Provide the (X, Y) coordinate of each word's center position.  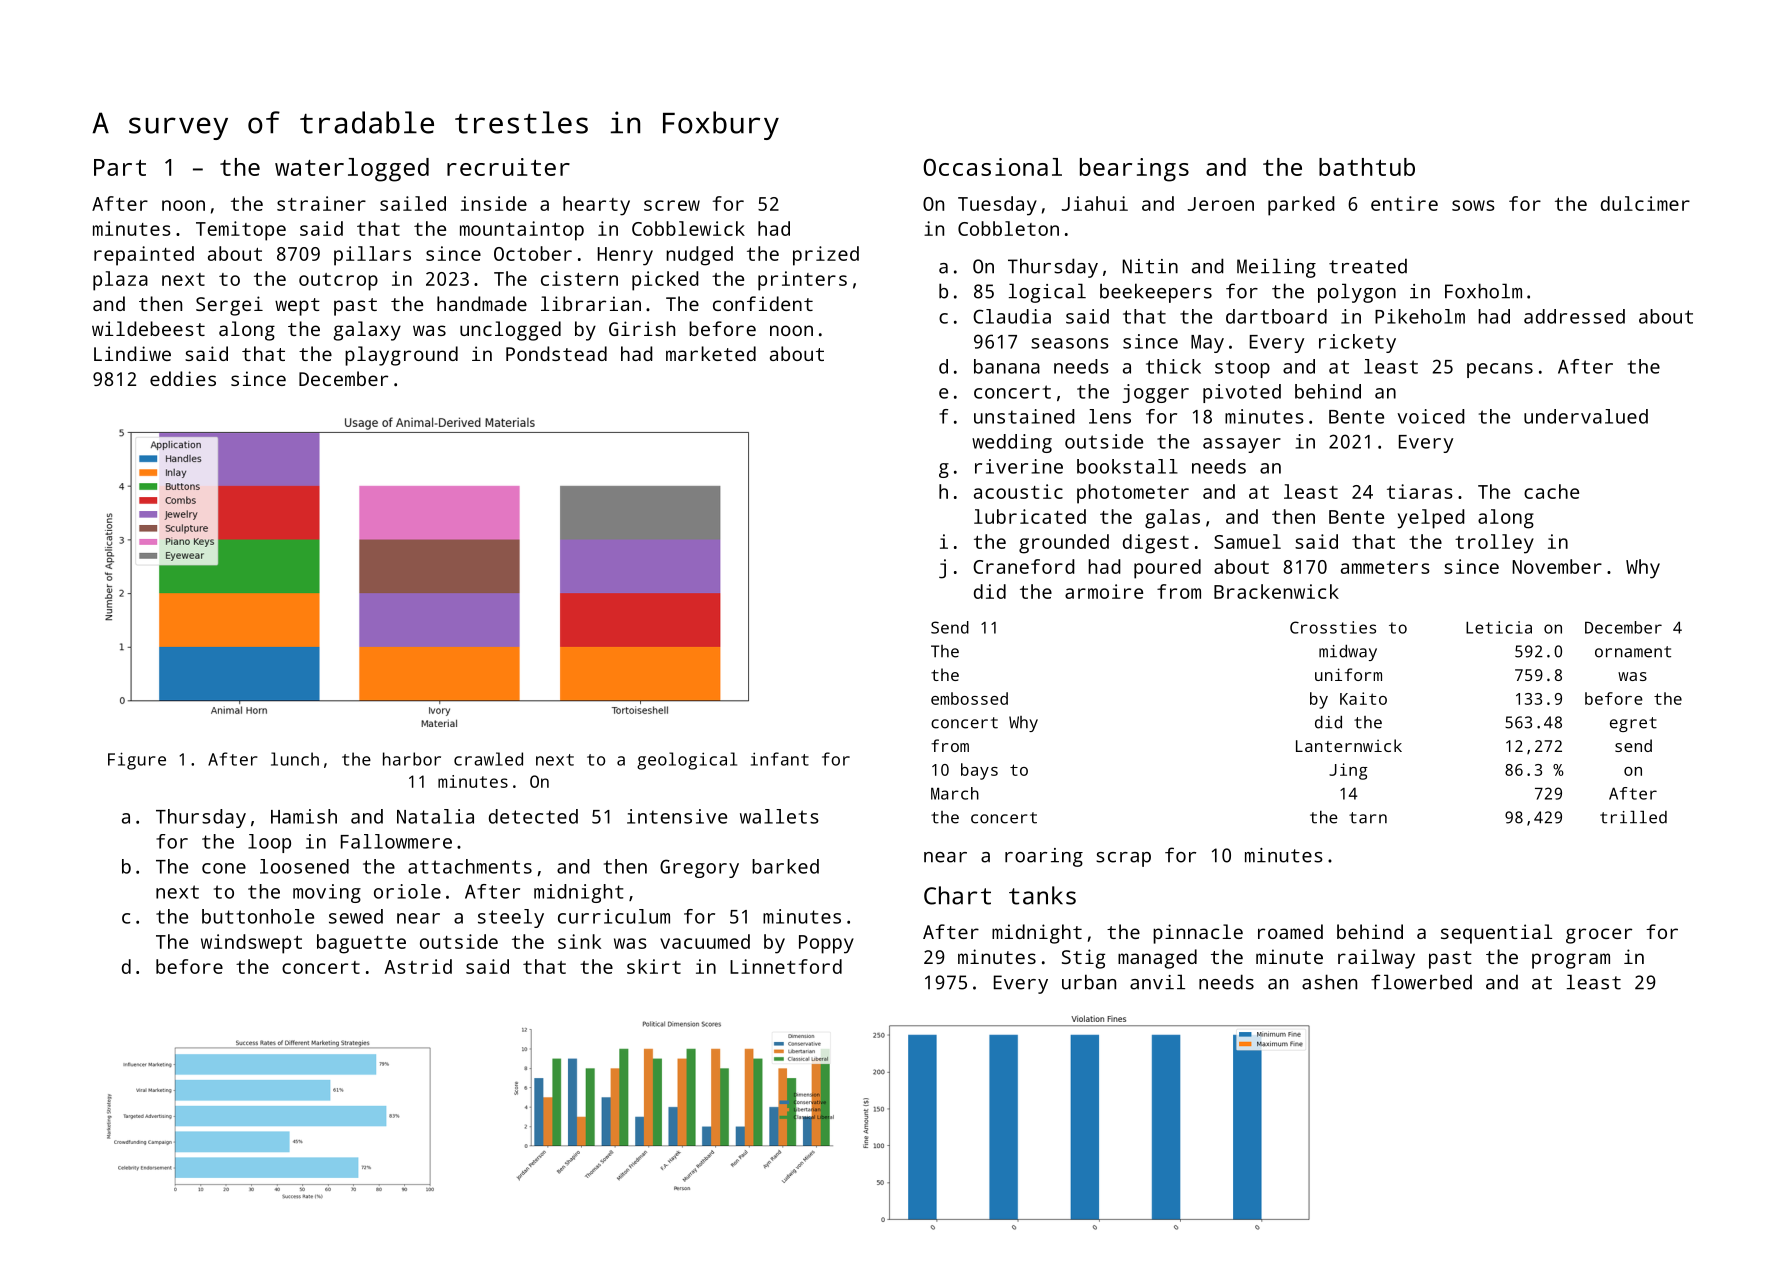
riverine (1019, 466)
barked (785, 866)
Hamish (304, 816)
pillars (372, 256)
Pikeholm (1420, 316)
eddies (183, 378)
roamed (1290, 931)
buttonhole (258, 916)
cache (1551, 491)
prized (826, 256)
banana (1007, 366)
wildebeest (148, 328)
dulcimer (1645, 203)
